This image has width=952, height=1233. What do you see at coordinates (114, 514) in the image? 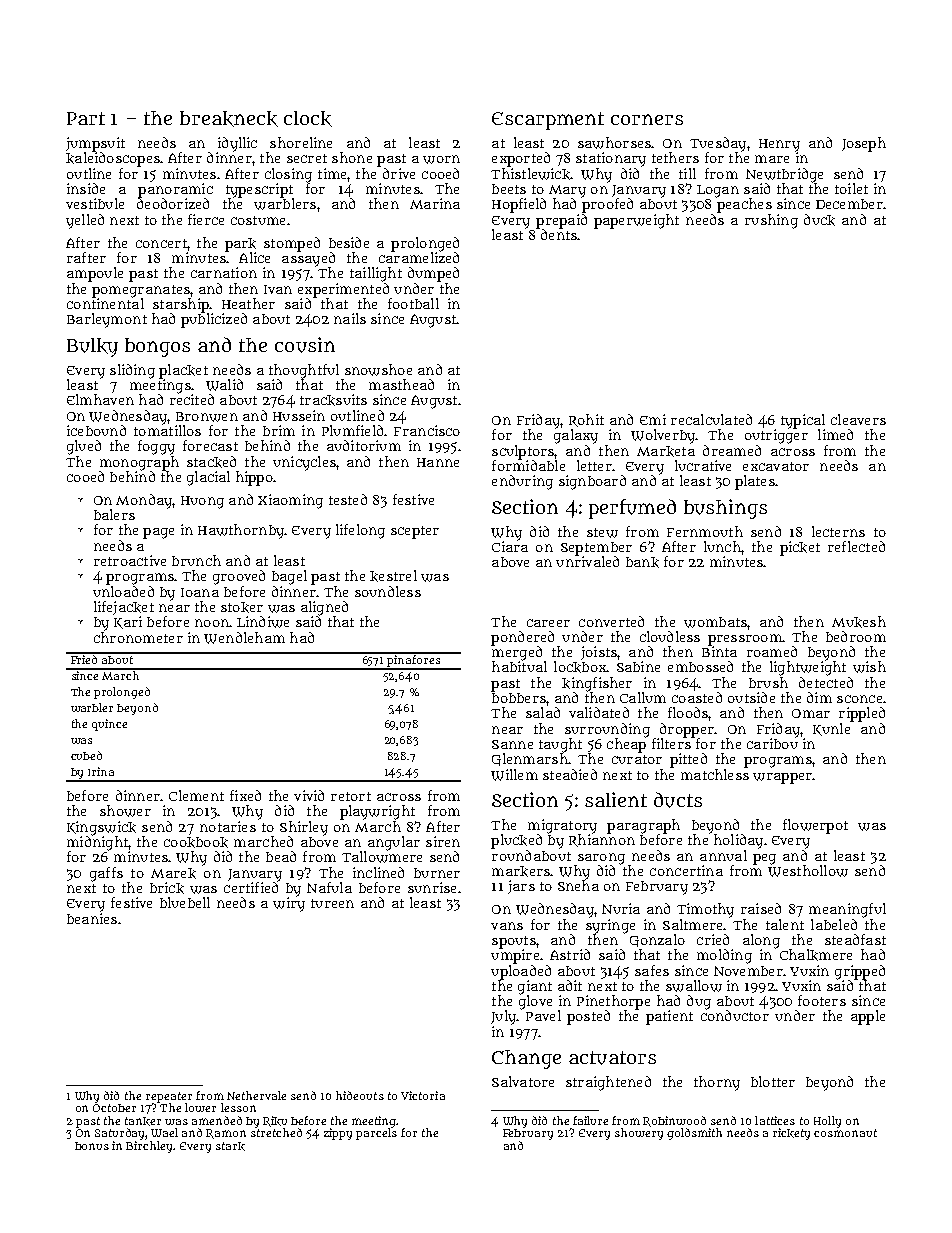
I see `balers` at bounding box center [114, 514].
